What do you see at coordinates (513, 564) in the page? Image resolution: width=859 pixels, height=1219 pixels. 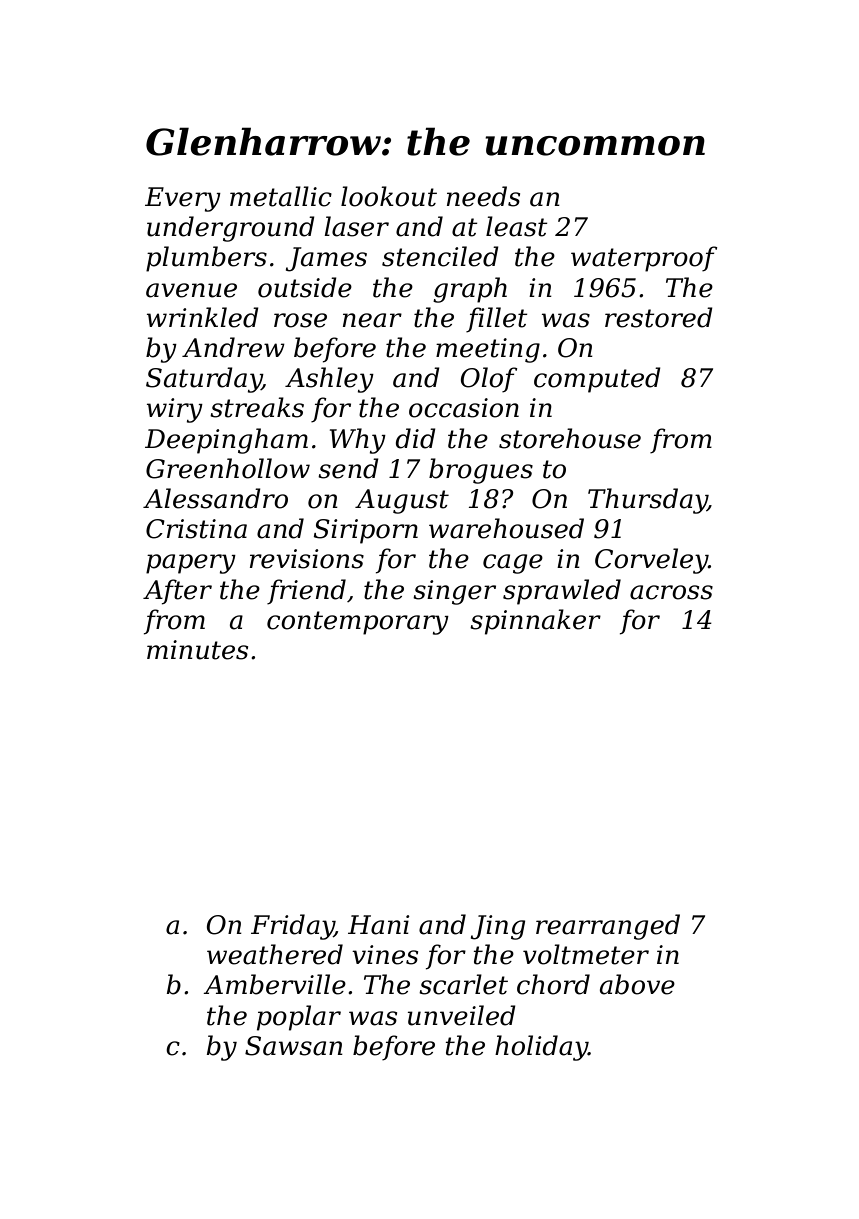 I see `cage` at bounding box center [513, 564].
